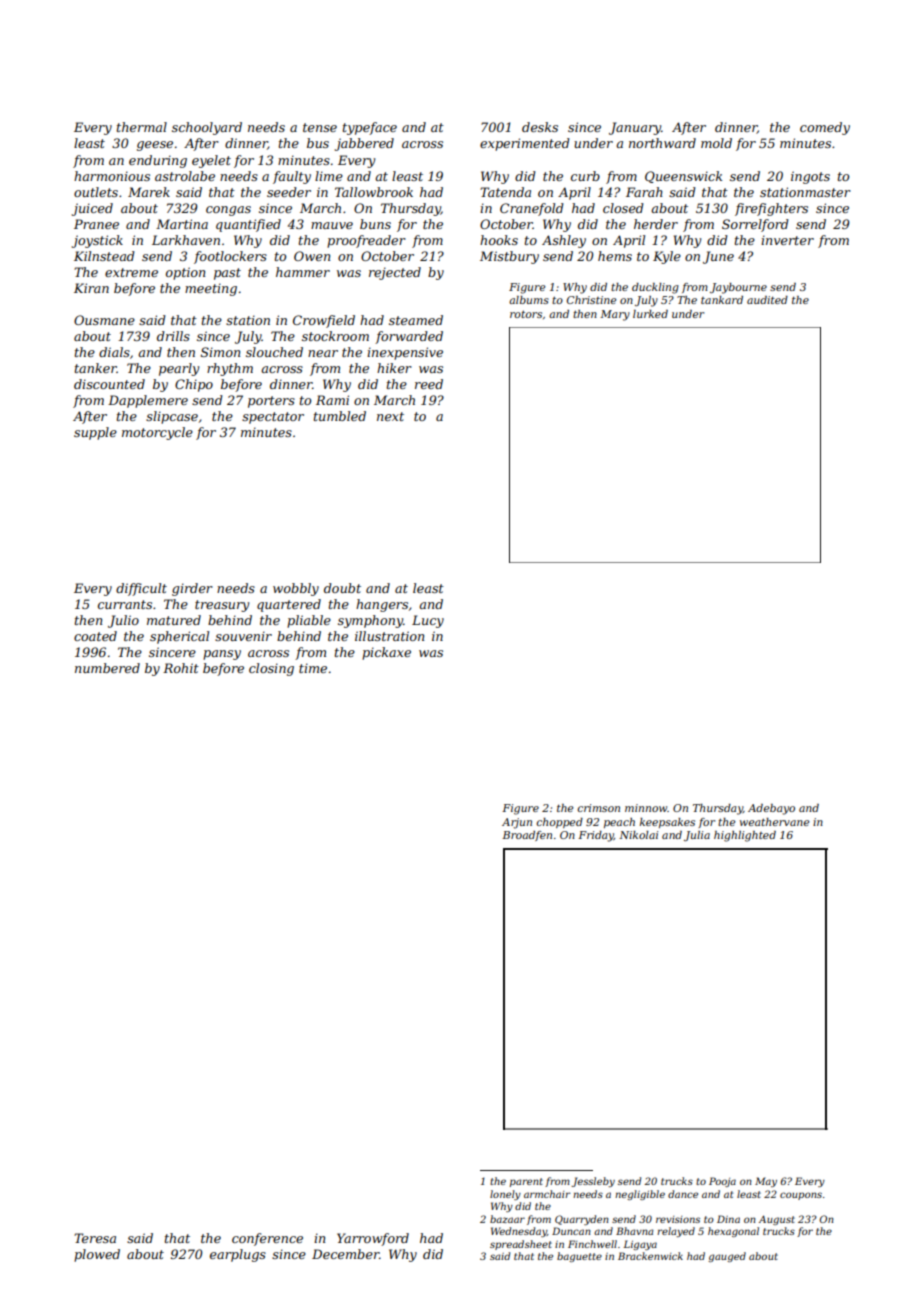 This screenshot has height=1308, width=924. What do you see at coordinates (386, 653) in the screenshot?
I see `pickaxe` at bounding box center [386, 653].
